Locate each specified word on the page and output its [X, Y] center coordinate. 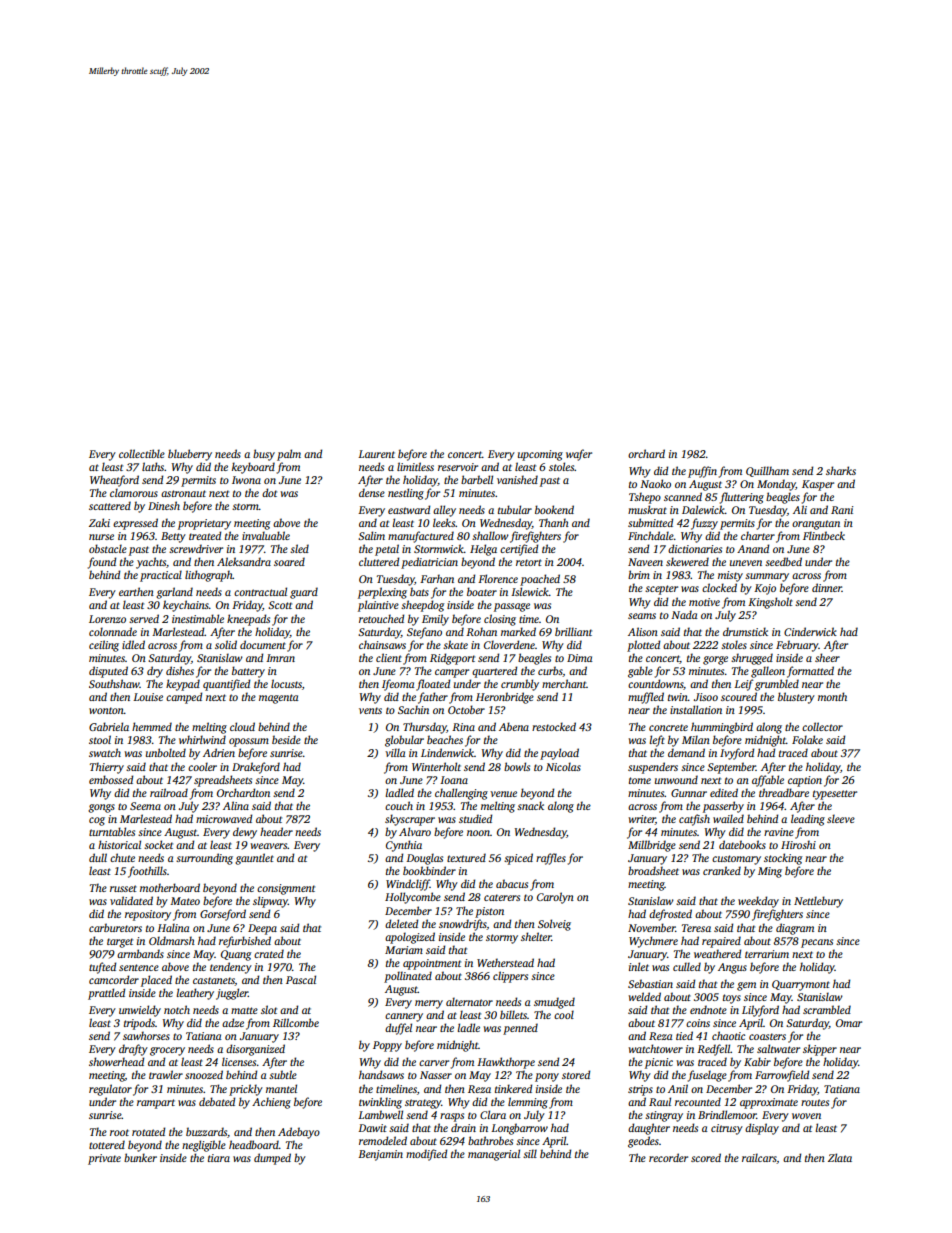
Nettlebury [818, 902]
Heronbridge [505, 698]
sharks [841, 470]
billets [513, 1014]
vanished [517, 479]
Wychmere [653, 942]
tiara [219, 1158]
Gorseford [223, 915]
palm [289, 455]
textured [466, 857]
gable [640, 672]
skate [455, 644]
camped [184, 698]
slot [269, 1009]
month [832, 696]
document [263, 644]
